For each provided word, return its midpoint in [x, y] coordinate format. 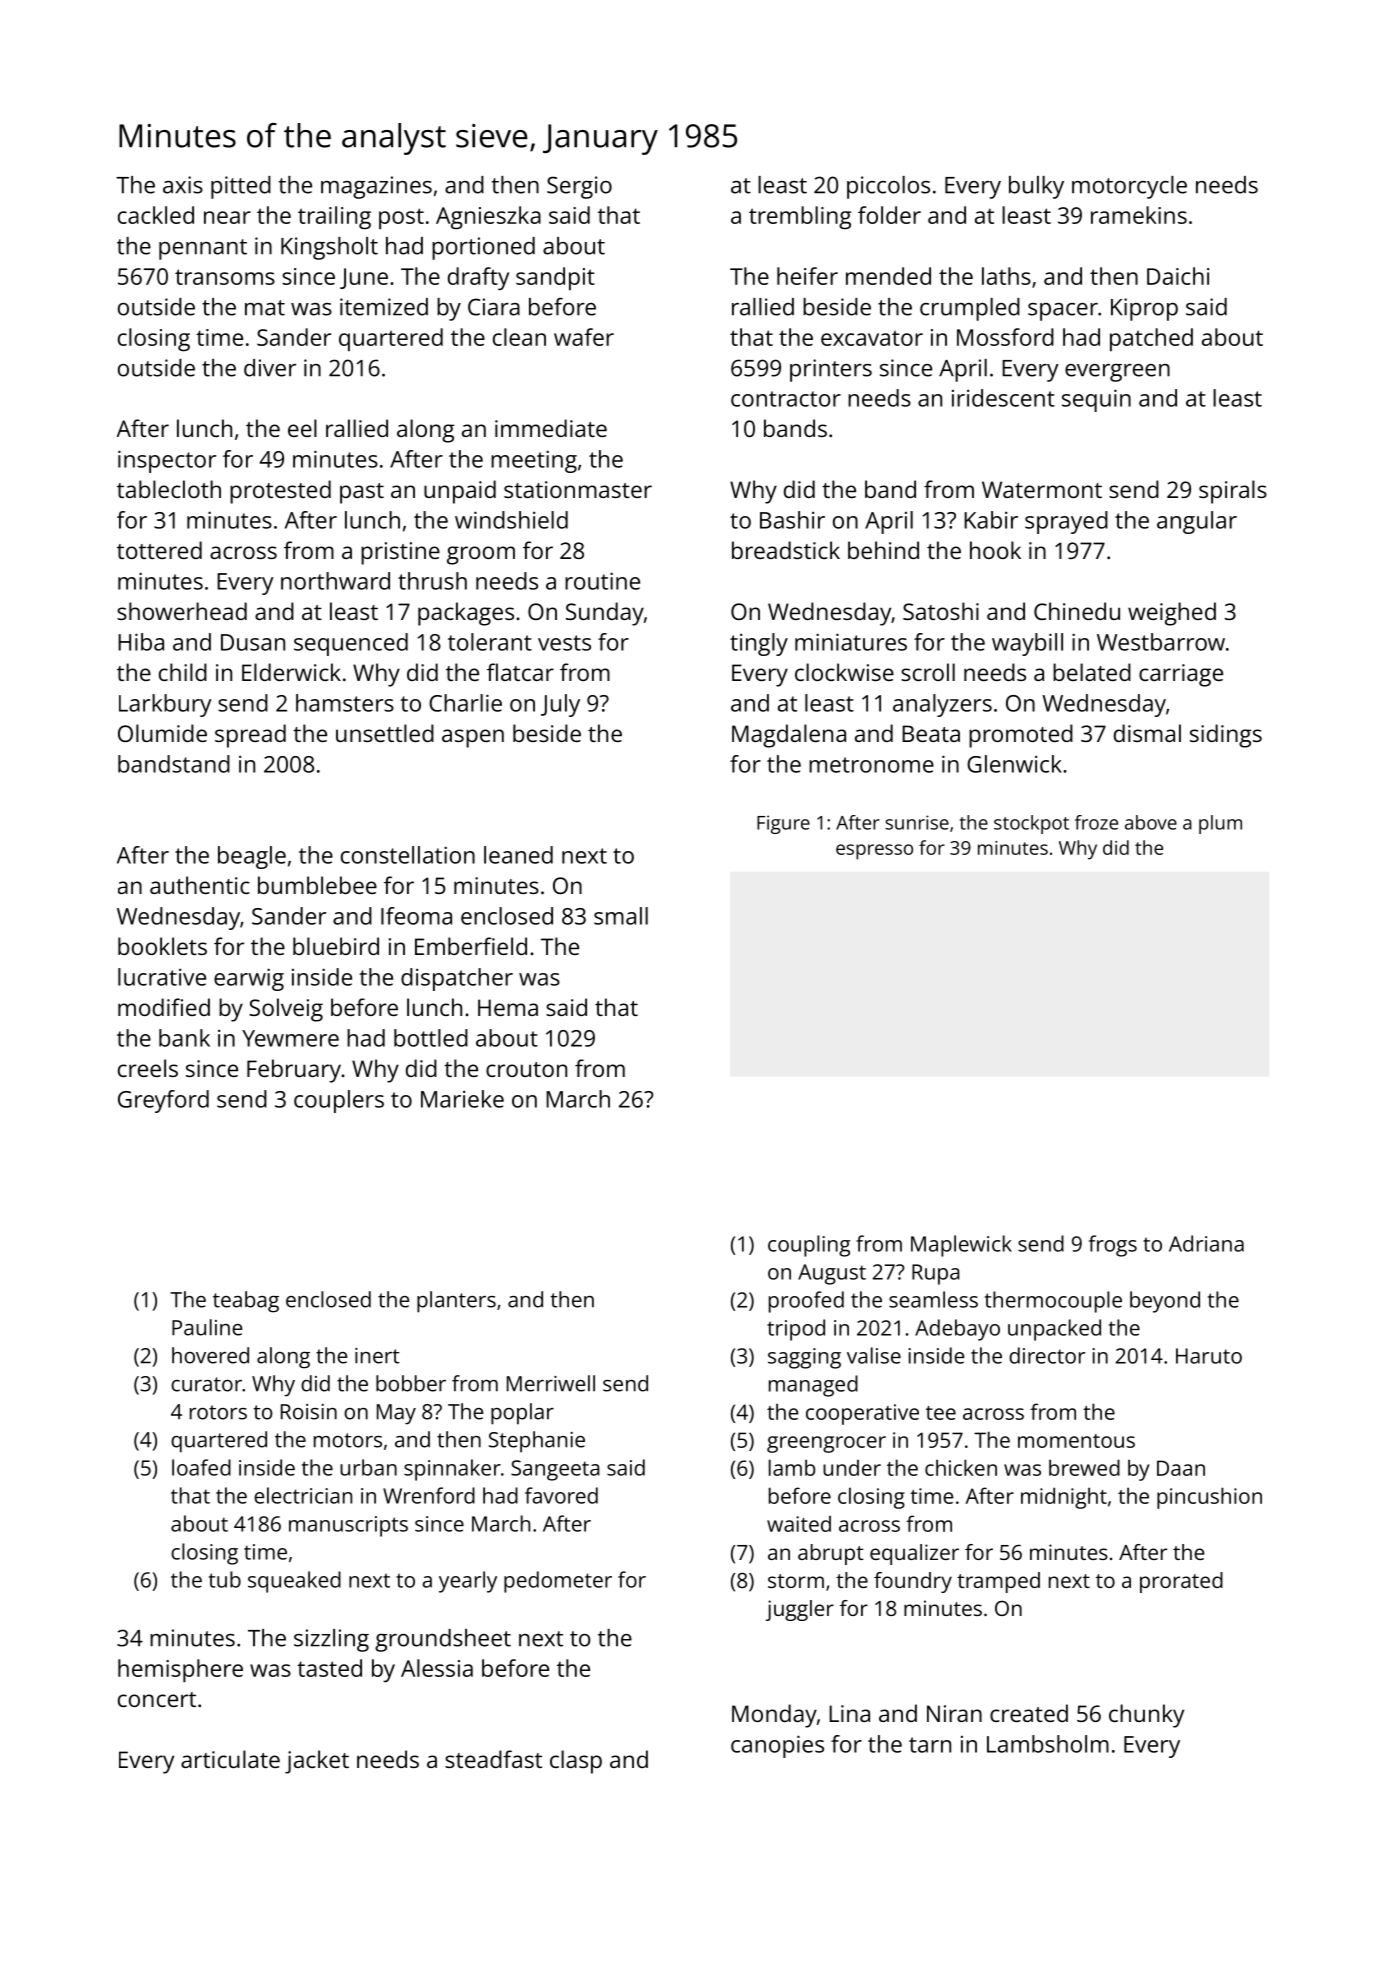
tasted [329, 1668]
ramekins [1139, 215]
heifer [807, 276]
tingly [759, 644]
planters [456, 1302]
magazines [376, 187]
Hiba [141, 642]
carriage [1181, 675]
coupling [809, 1246]
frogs [1113, 1246]
